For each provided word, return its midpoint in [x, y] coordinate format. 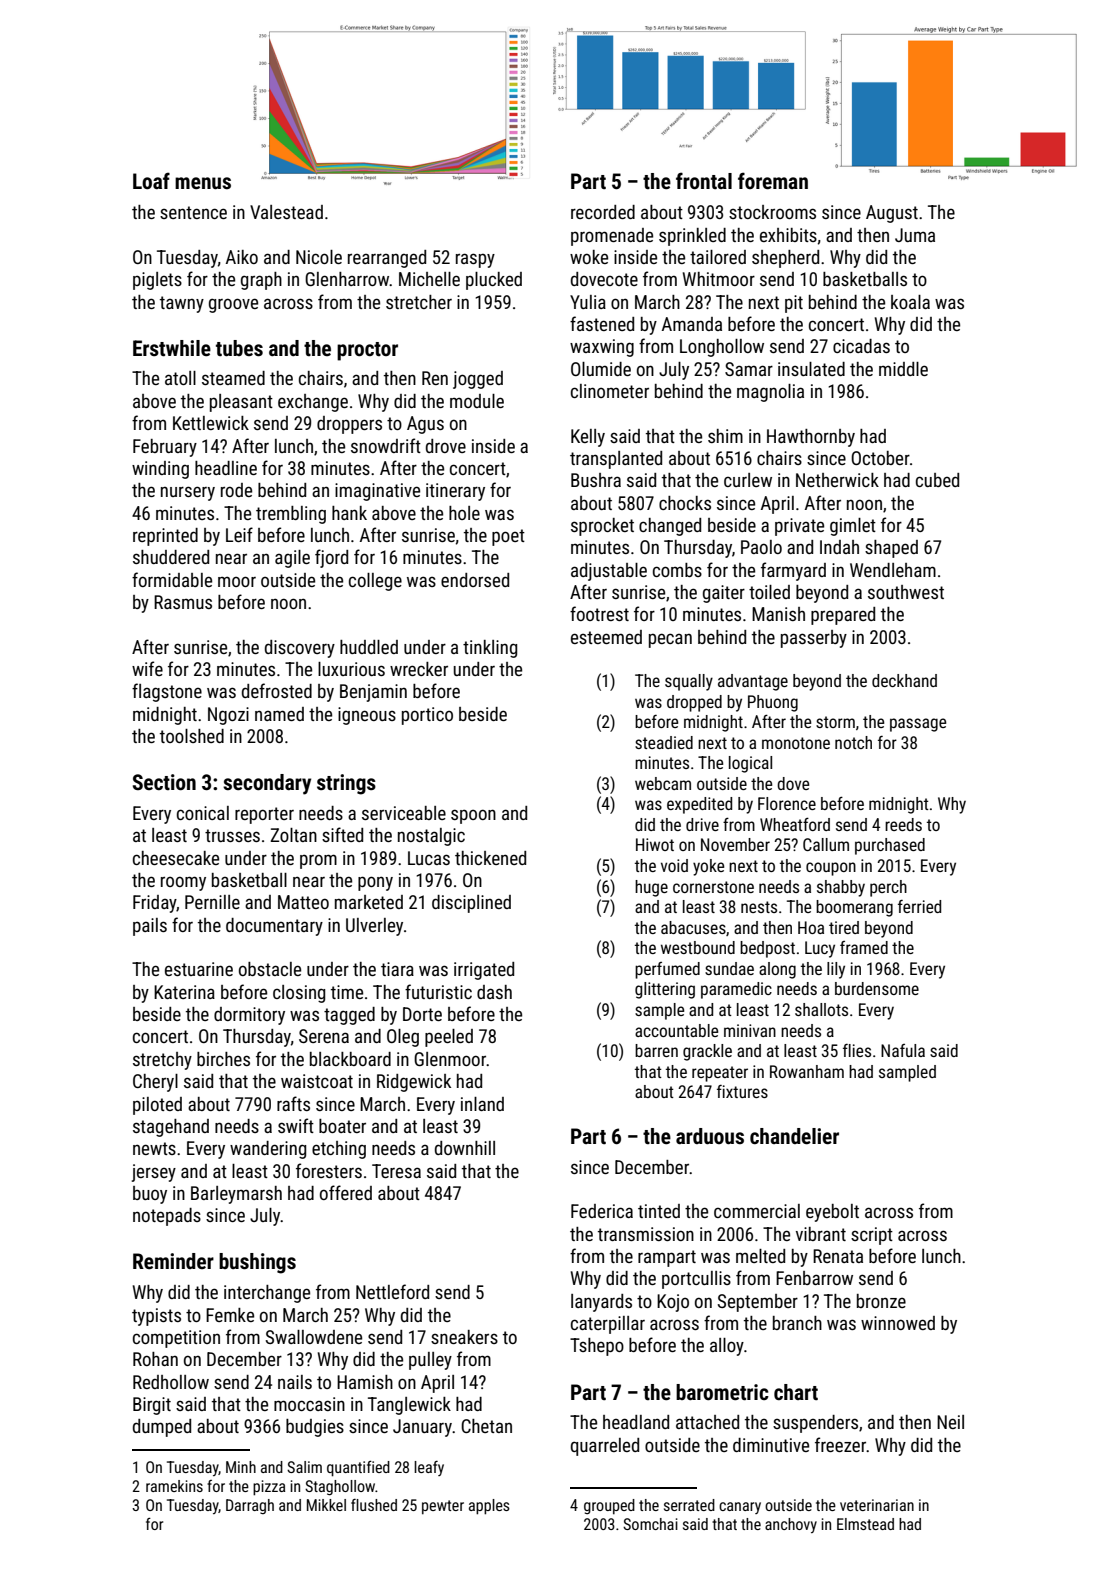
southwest [906, 592]
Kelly [588, 438]
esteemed [606, 637]
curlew [748, 480]
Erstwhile [172, 348]
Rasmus [183, 602]
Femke [230, 1315]
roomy [183, 883]
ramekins [174, 1486]
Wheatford [795, 824]
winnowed [898, 1323]
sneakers [464, 1337]
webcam [663, 783]
